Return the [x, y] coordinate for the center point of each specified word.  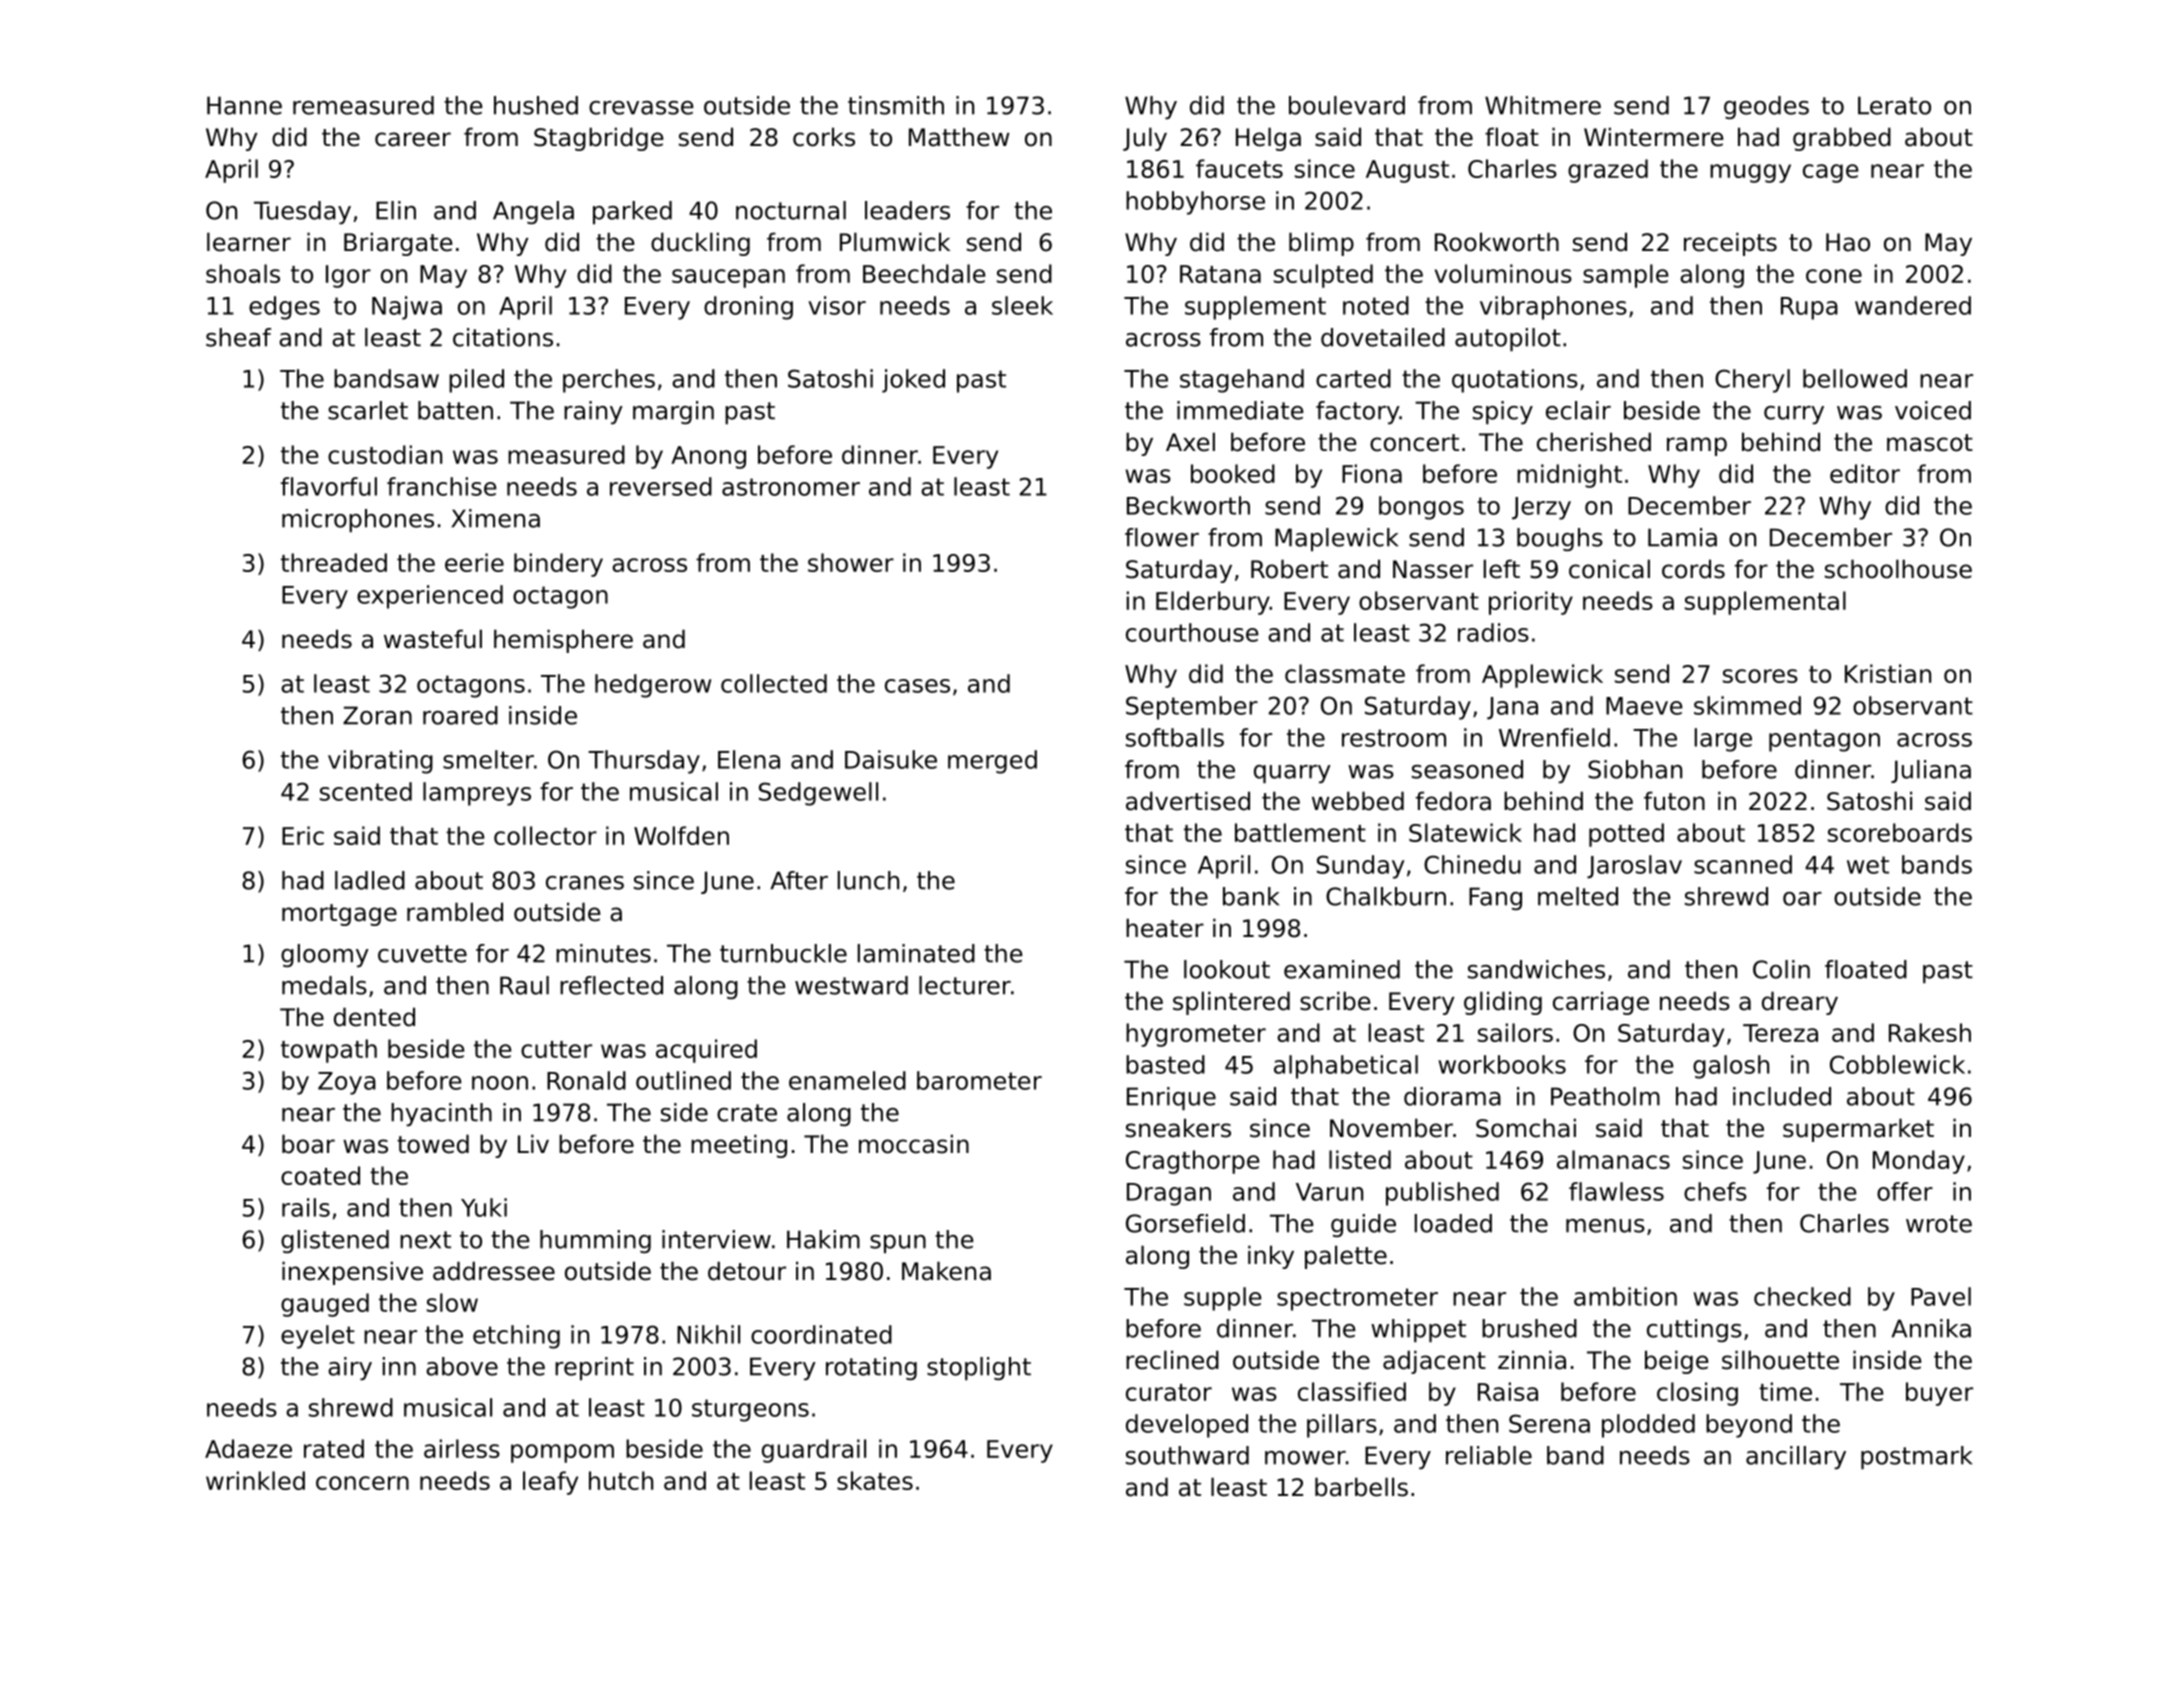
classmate [1345, 673]
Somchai [1526, 1128]
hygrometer [1196, 1035]
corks [824, 137]
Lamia [1682, 537]
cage [1831, 173]
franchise [442, 486]
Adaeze [248, 1448]
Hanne [244, 105]
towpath [329, 1051]
